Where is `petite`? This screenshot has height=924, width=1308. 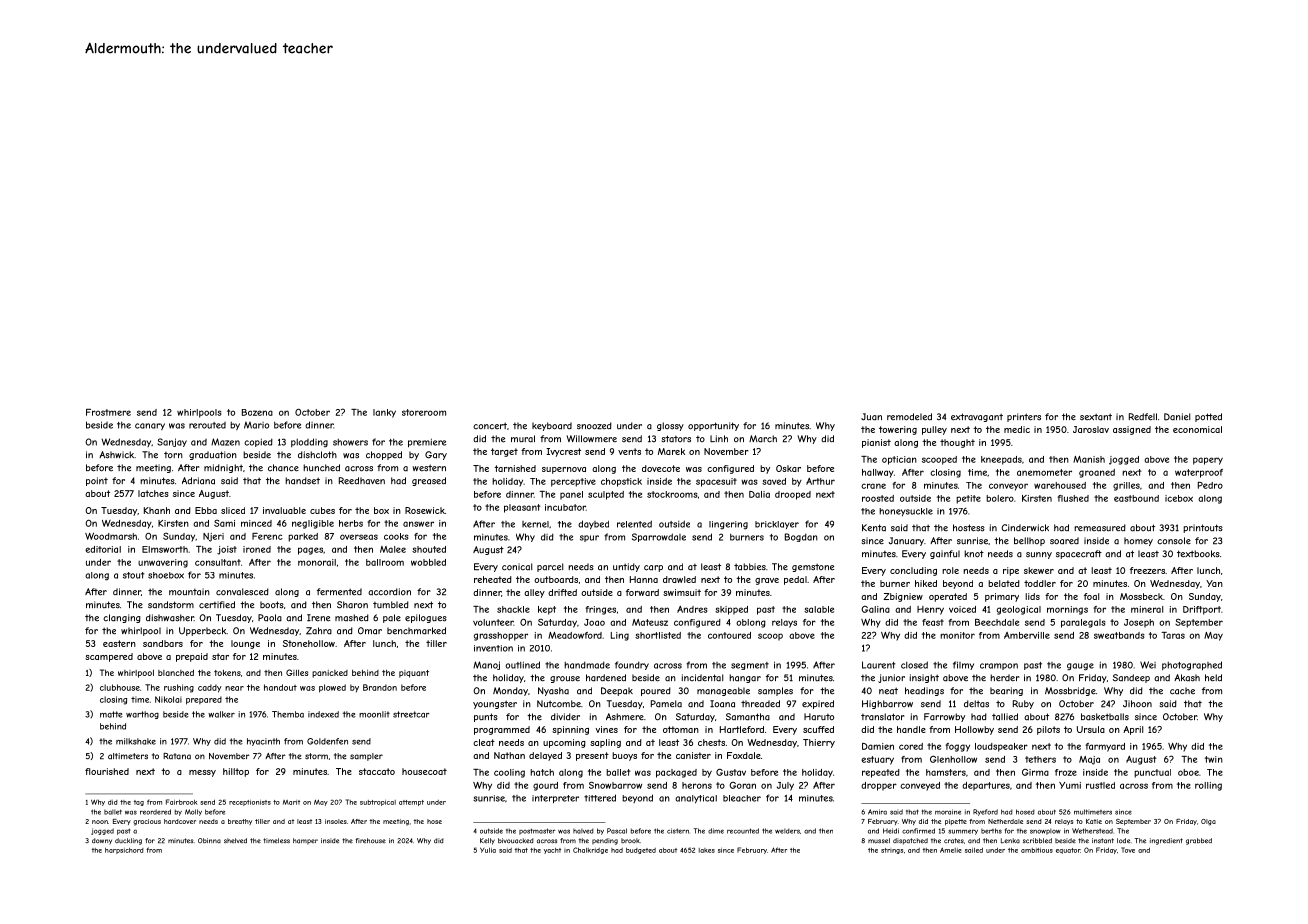 petite is located at coordinates (968, 499).
